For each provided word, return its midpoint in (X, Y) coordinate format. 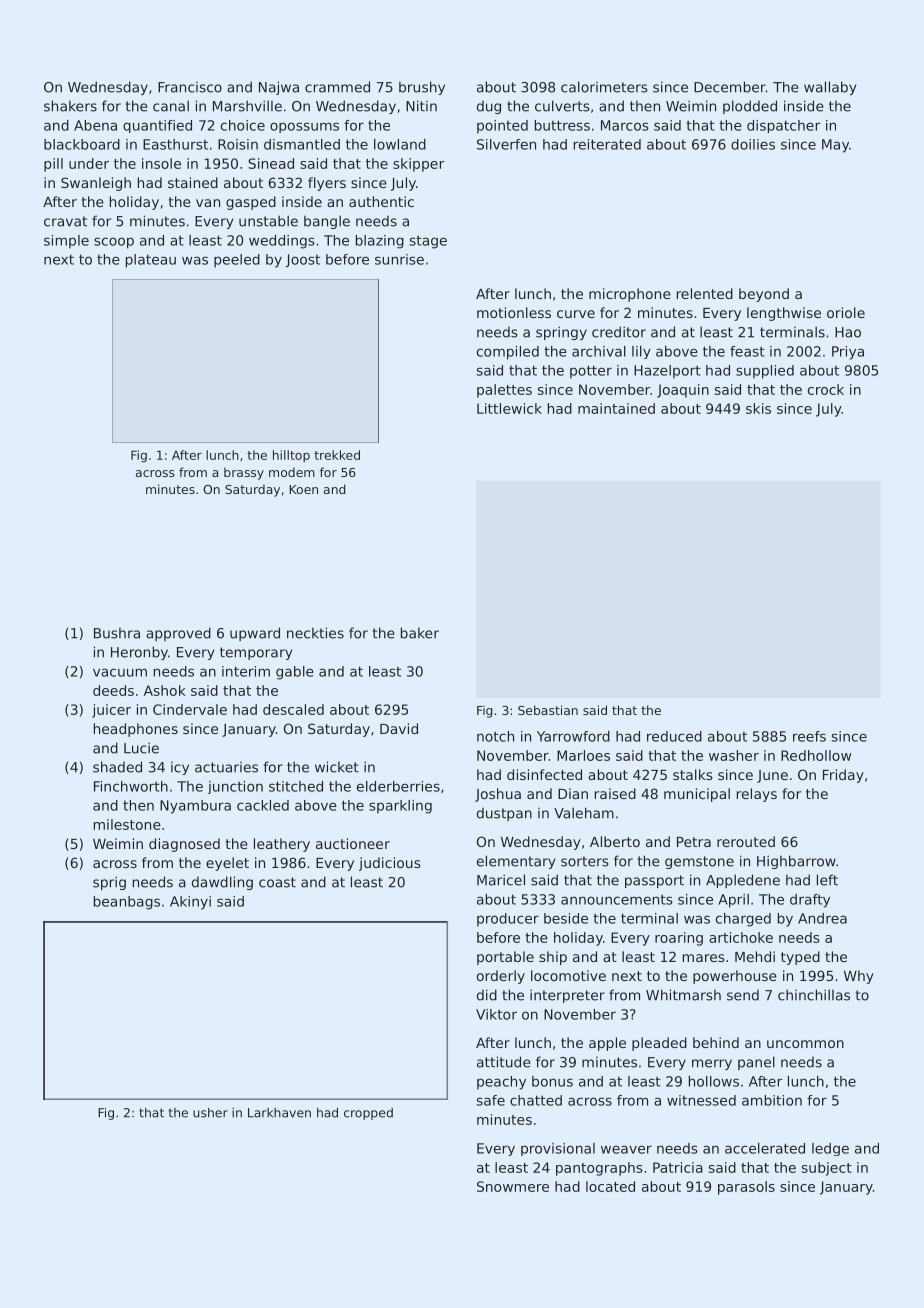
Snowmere (513, 1186)
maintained (616, 408)
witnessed (701, 1100)
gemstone (699, 862)
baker (420, 633)
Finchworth (131, 786)
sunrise (399, 259)
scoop (114, 243)
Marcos (625, 125)
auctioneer (353, 843)
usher (210, 1113)
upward (255, 634)
